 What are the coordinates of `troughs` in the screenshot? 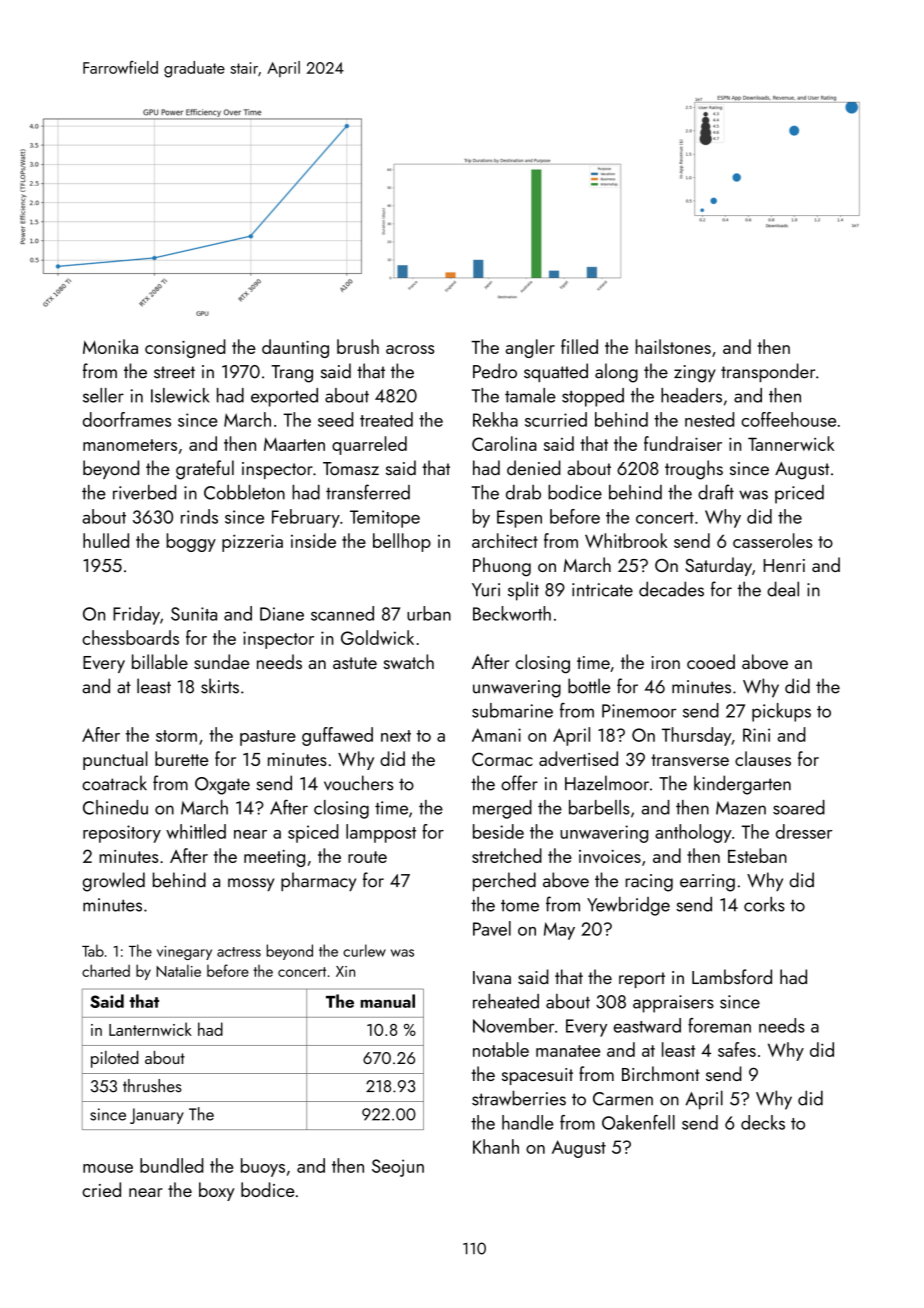 It's located at (694, 470).
